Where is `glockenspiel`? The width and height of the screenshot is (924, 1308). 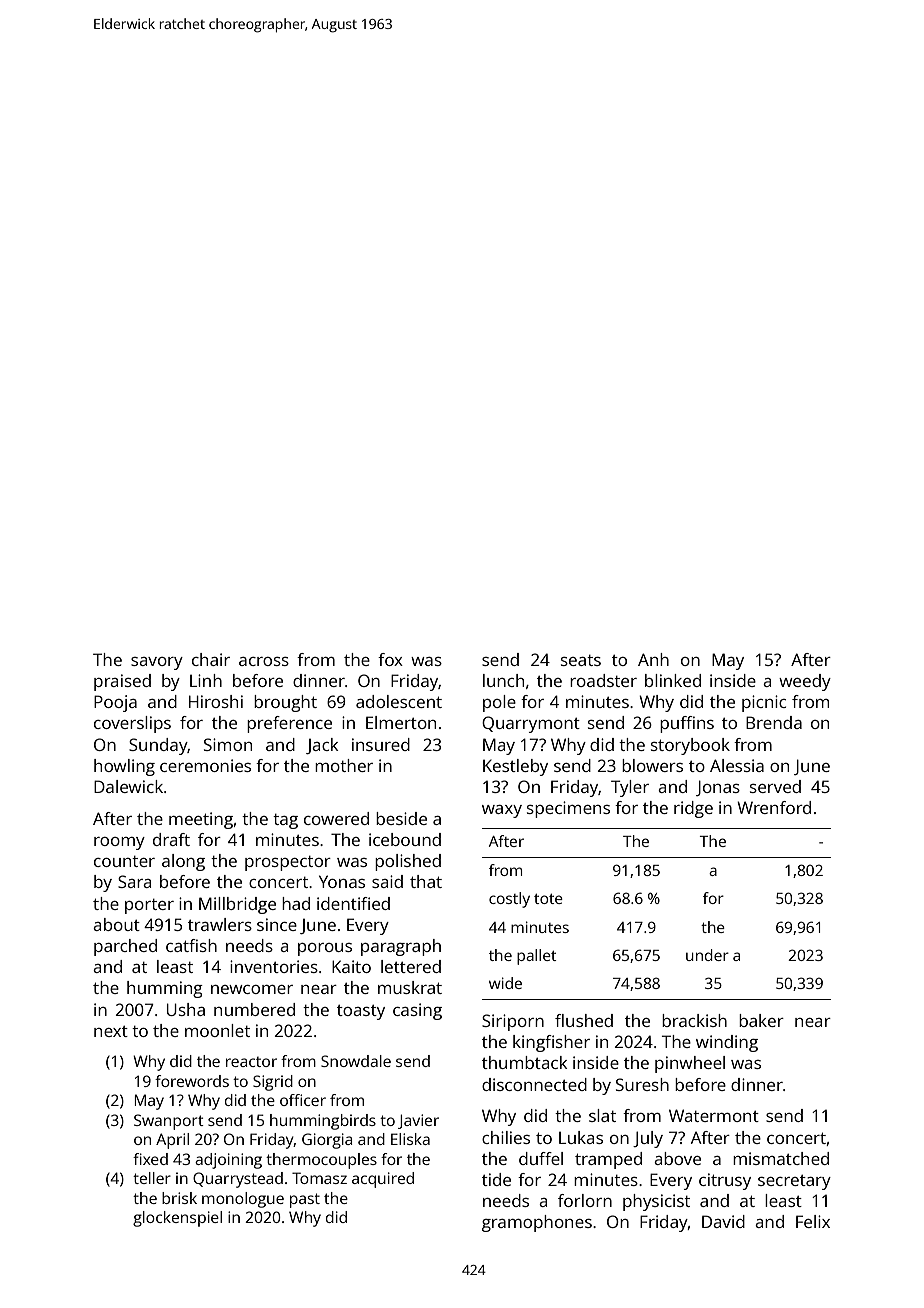
glockenspiel is located at coordinates (177, 1219).
